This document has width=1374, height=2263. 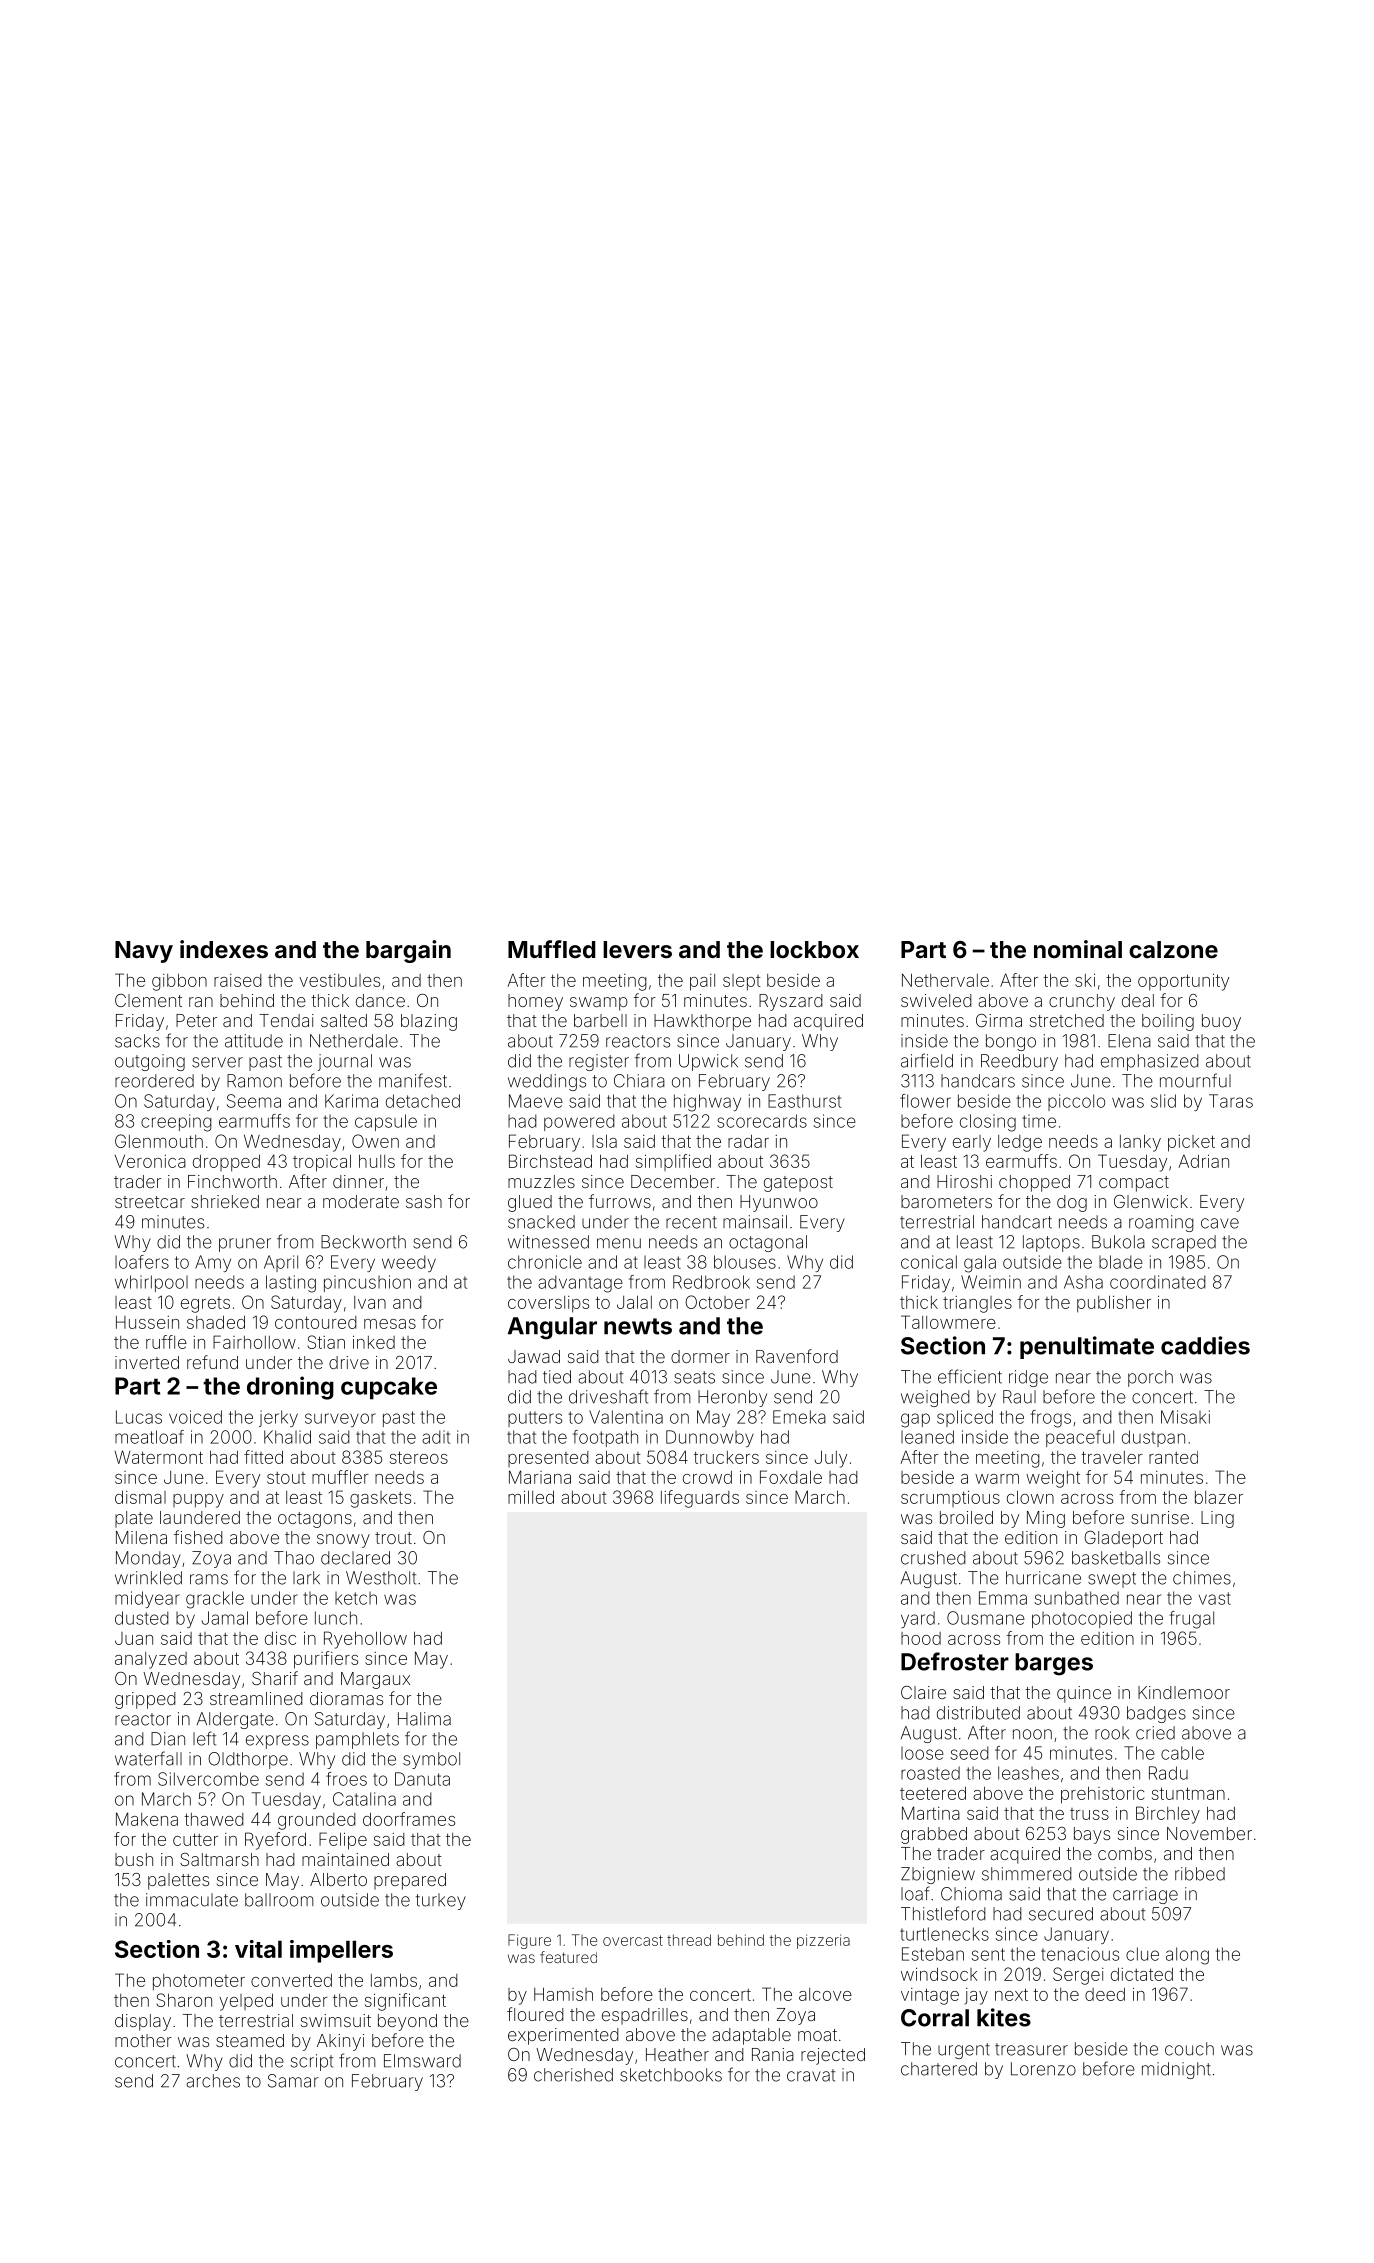 I want to click on cravat, so click(x=811, y=2075).
